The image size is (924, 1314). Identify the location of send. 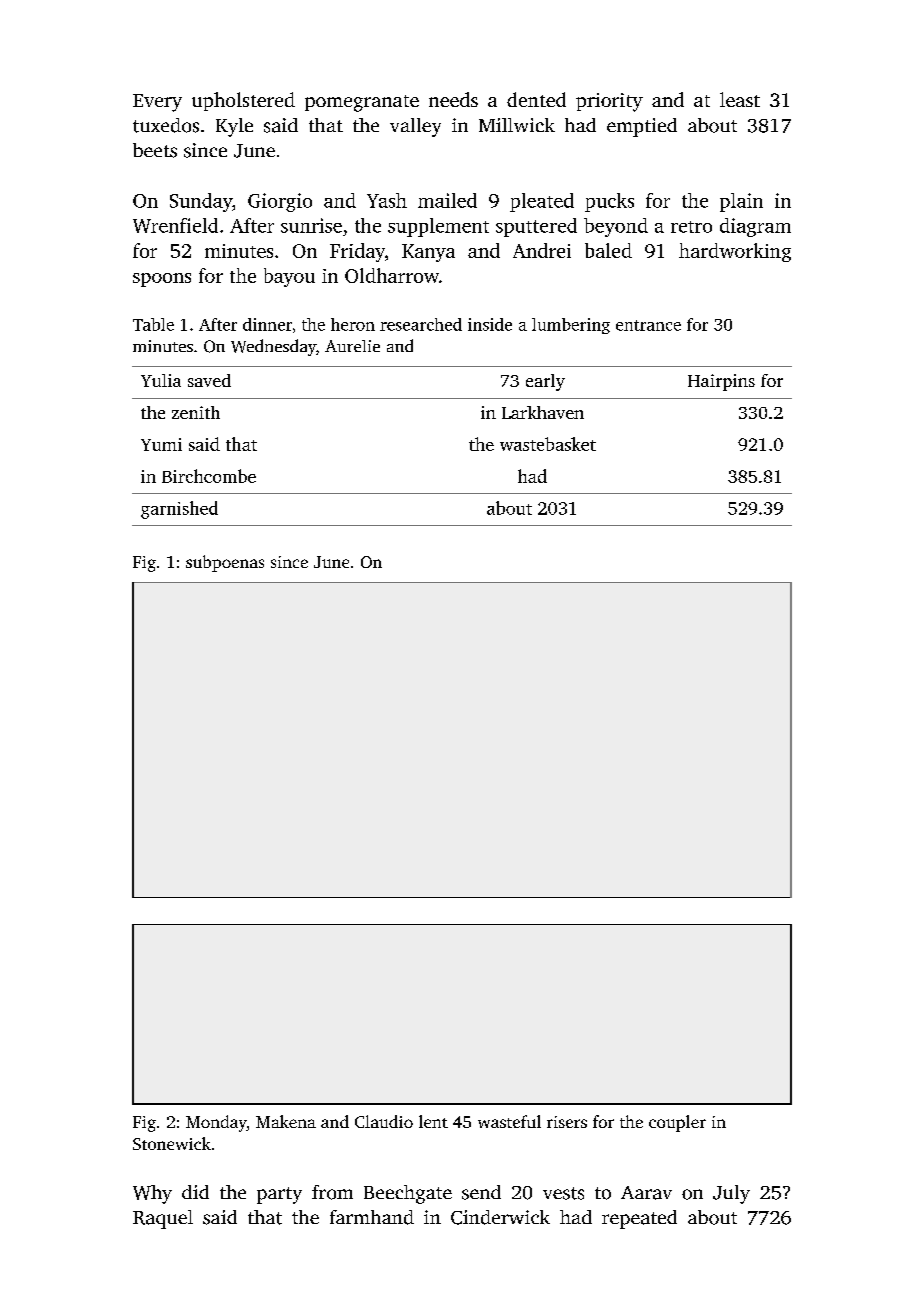
(481, 1192).
